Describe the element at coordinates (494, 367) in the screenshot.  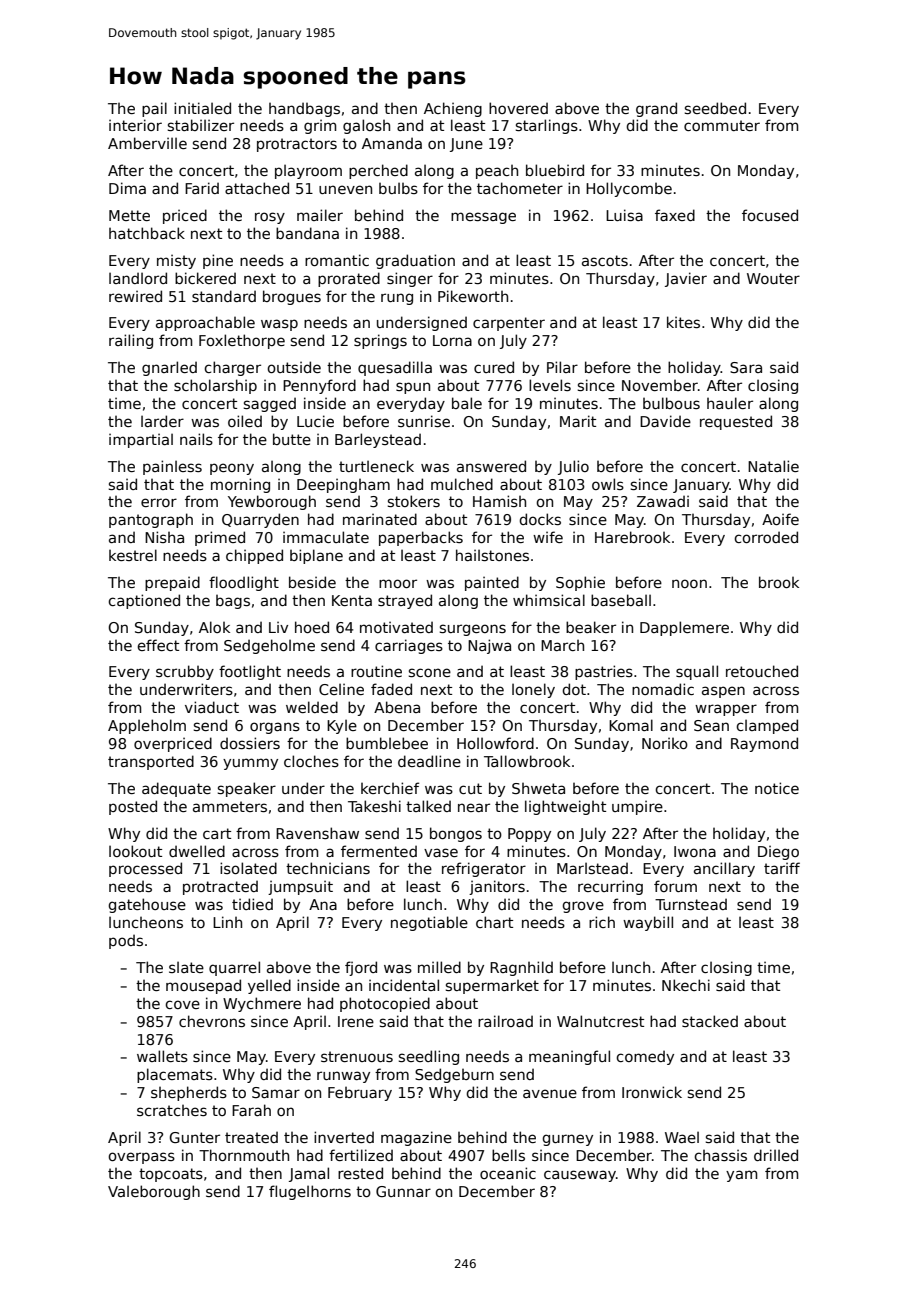
I see `cured` at that location.
